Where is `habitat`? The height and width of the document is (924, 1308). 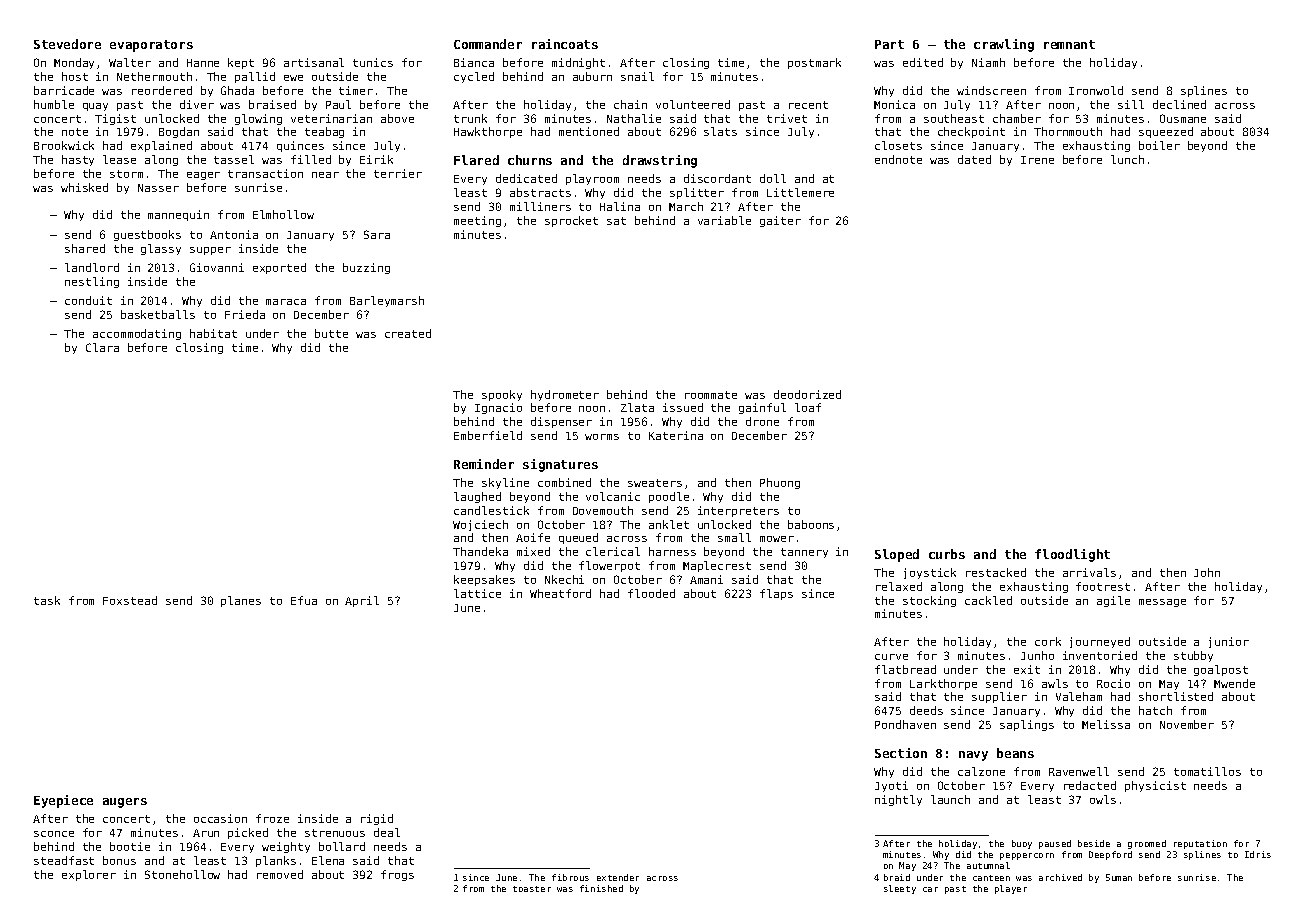 habitat is located at coordinates (213, 333).
